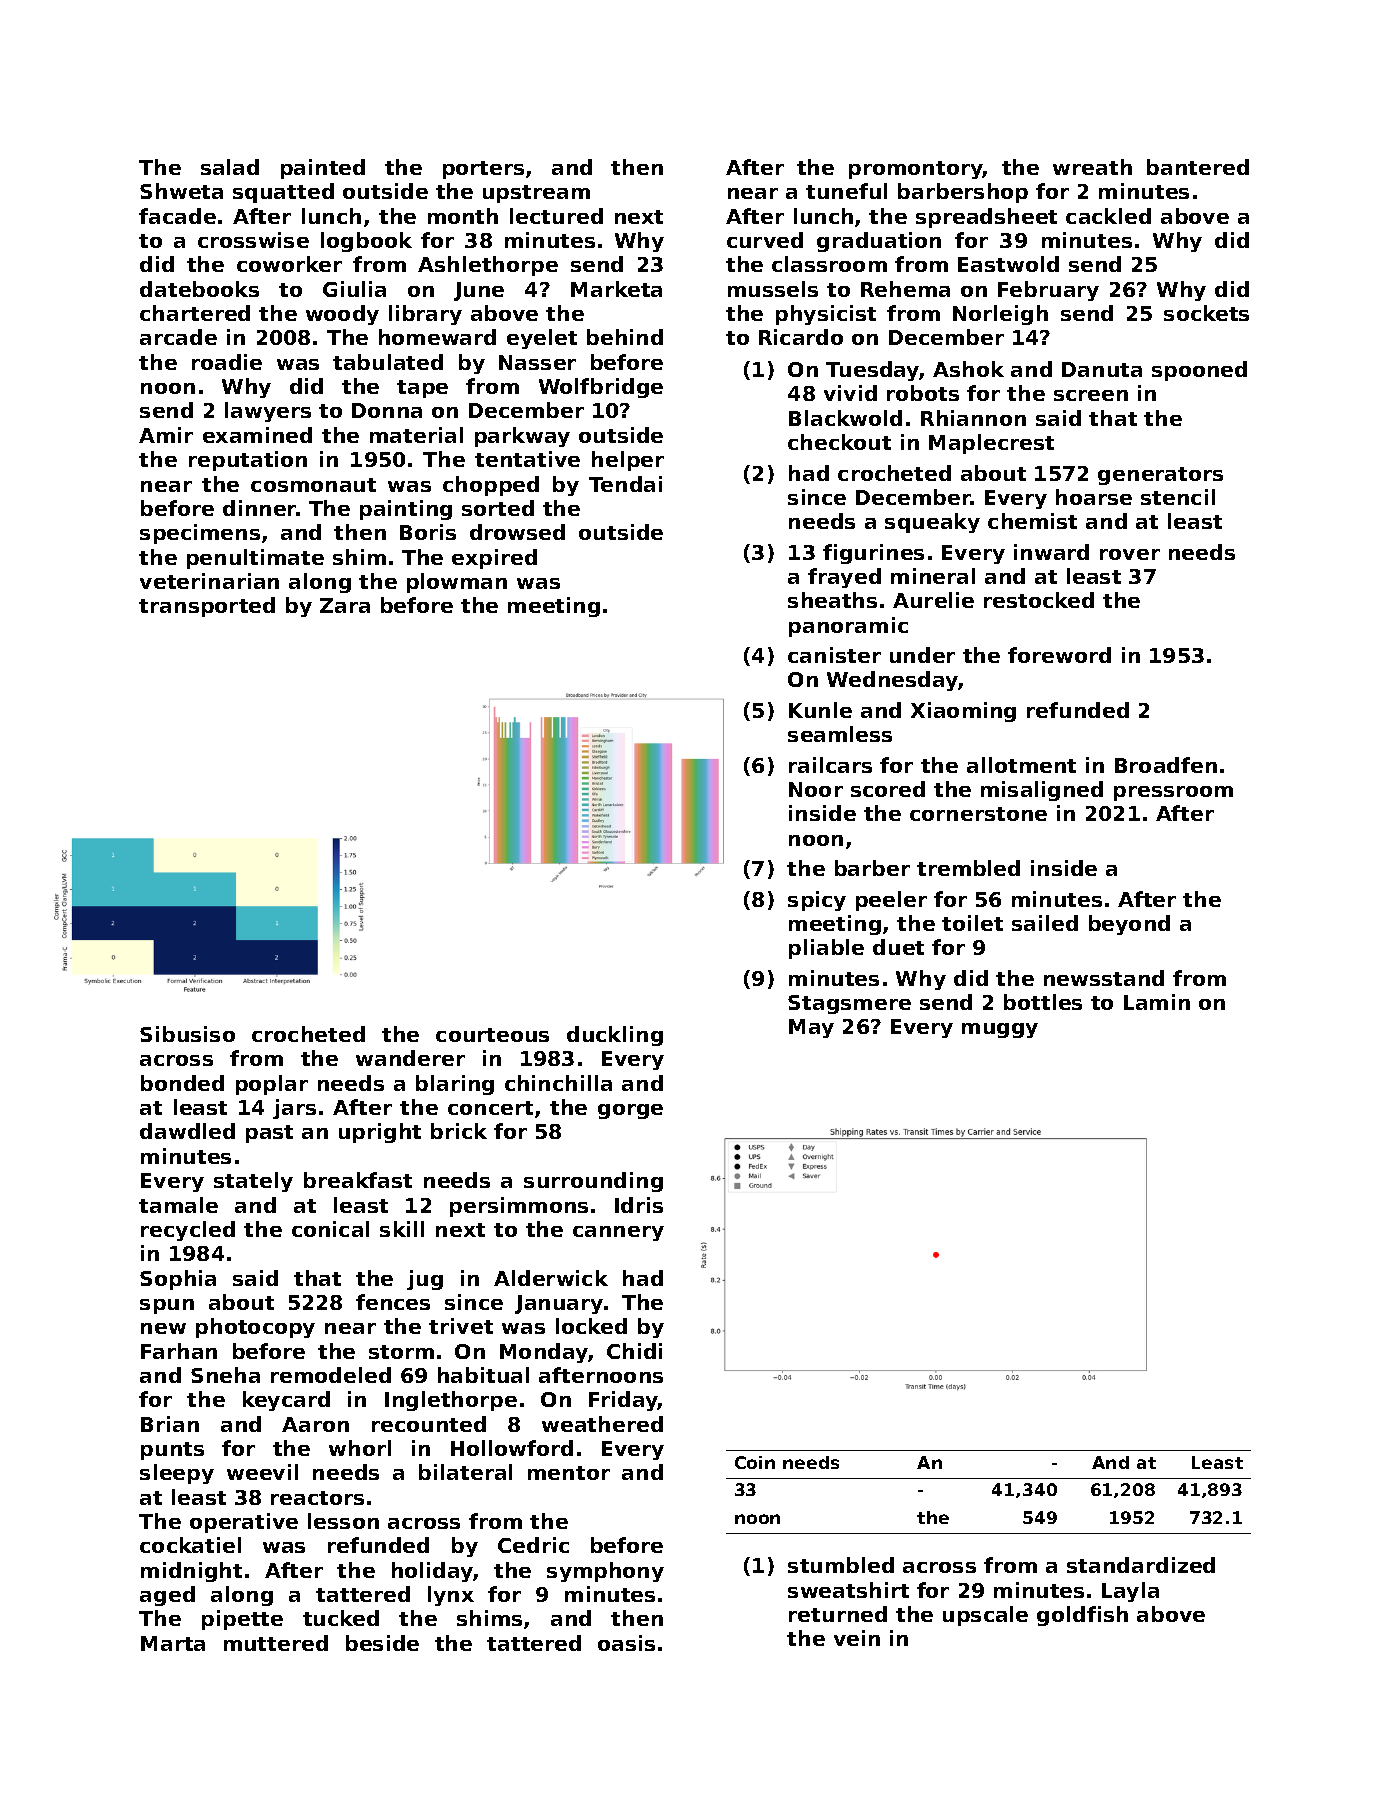  I want to click on foreword, so click(1059, 655).
